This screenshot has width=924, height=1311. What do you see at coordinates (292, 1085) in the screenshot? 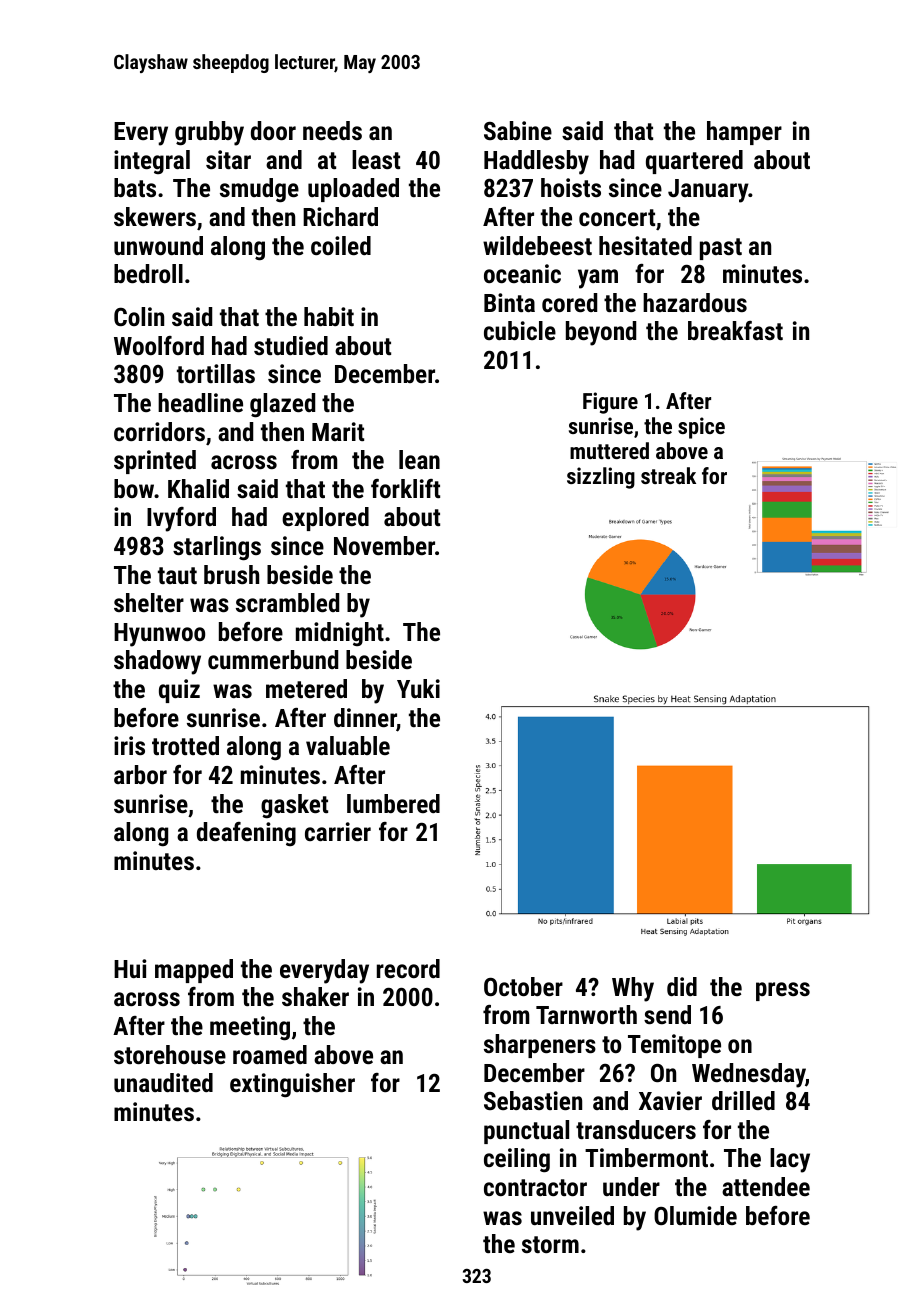
I see `extinguisher` at bounding box center [292, 1085].
